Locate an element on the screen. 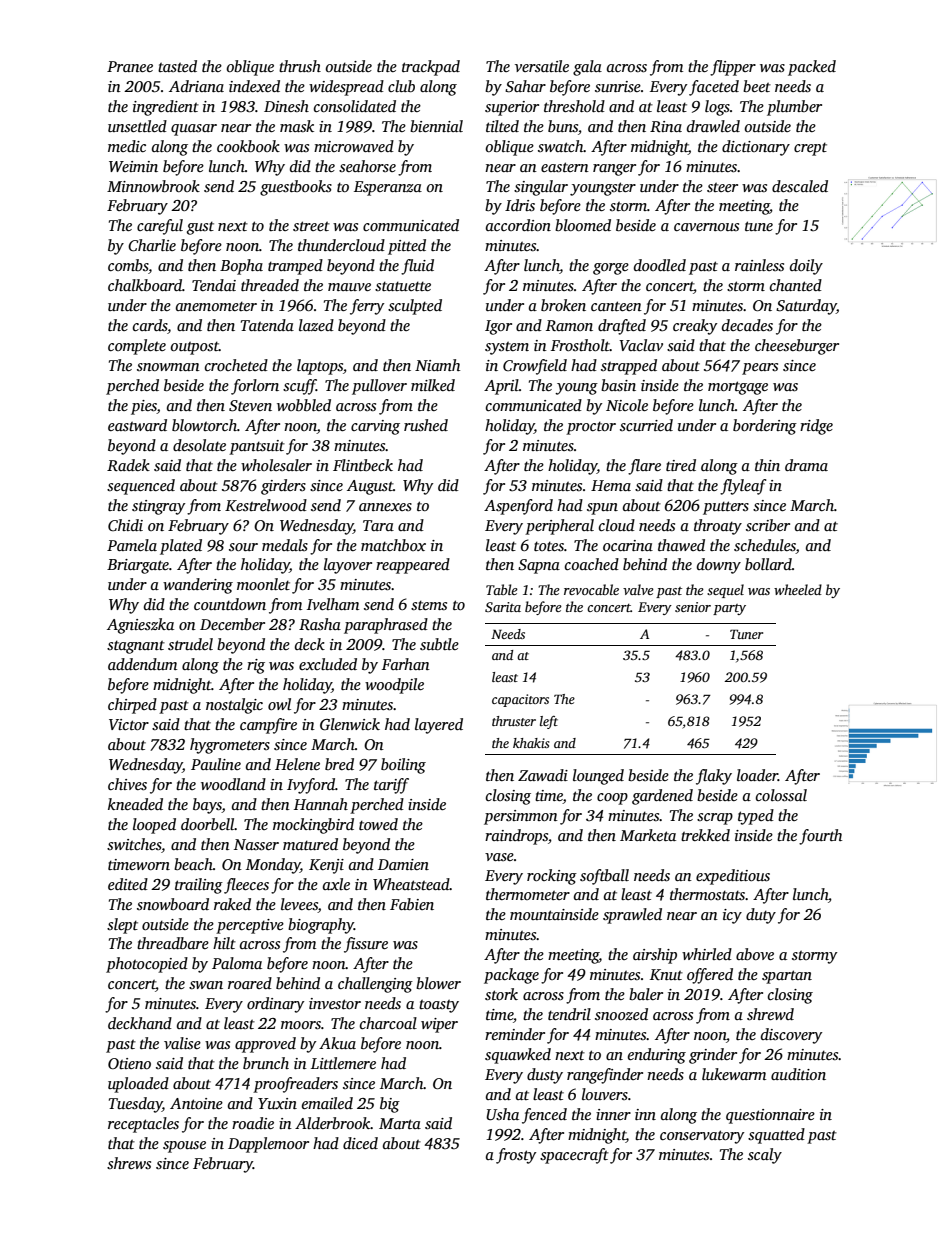  hygrometers is located at coordinates (230, 746).
